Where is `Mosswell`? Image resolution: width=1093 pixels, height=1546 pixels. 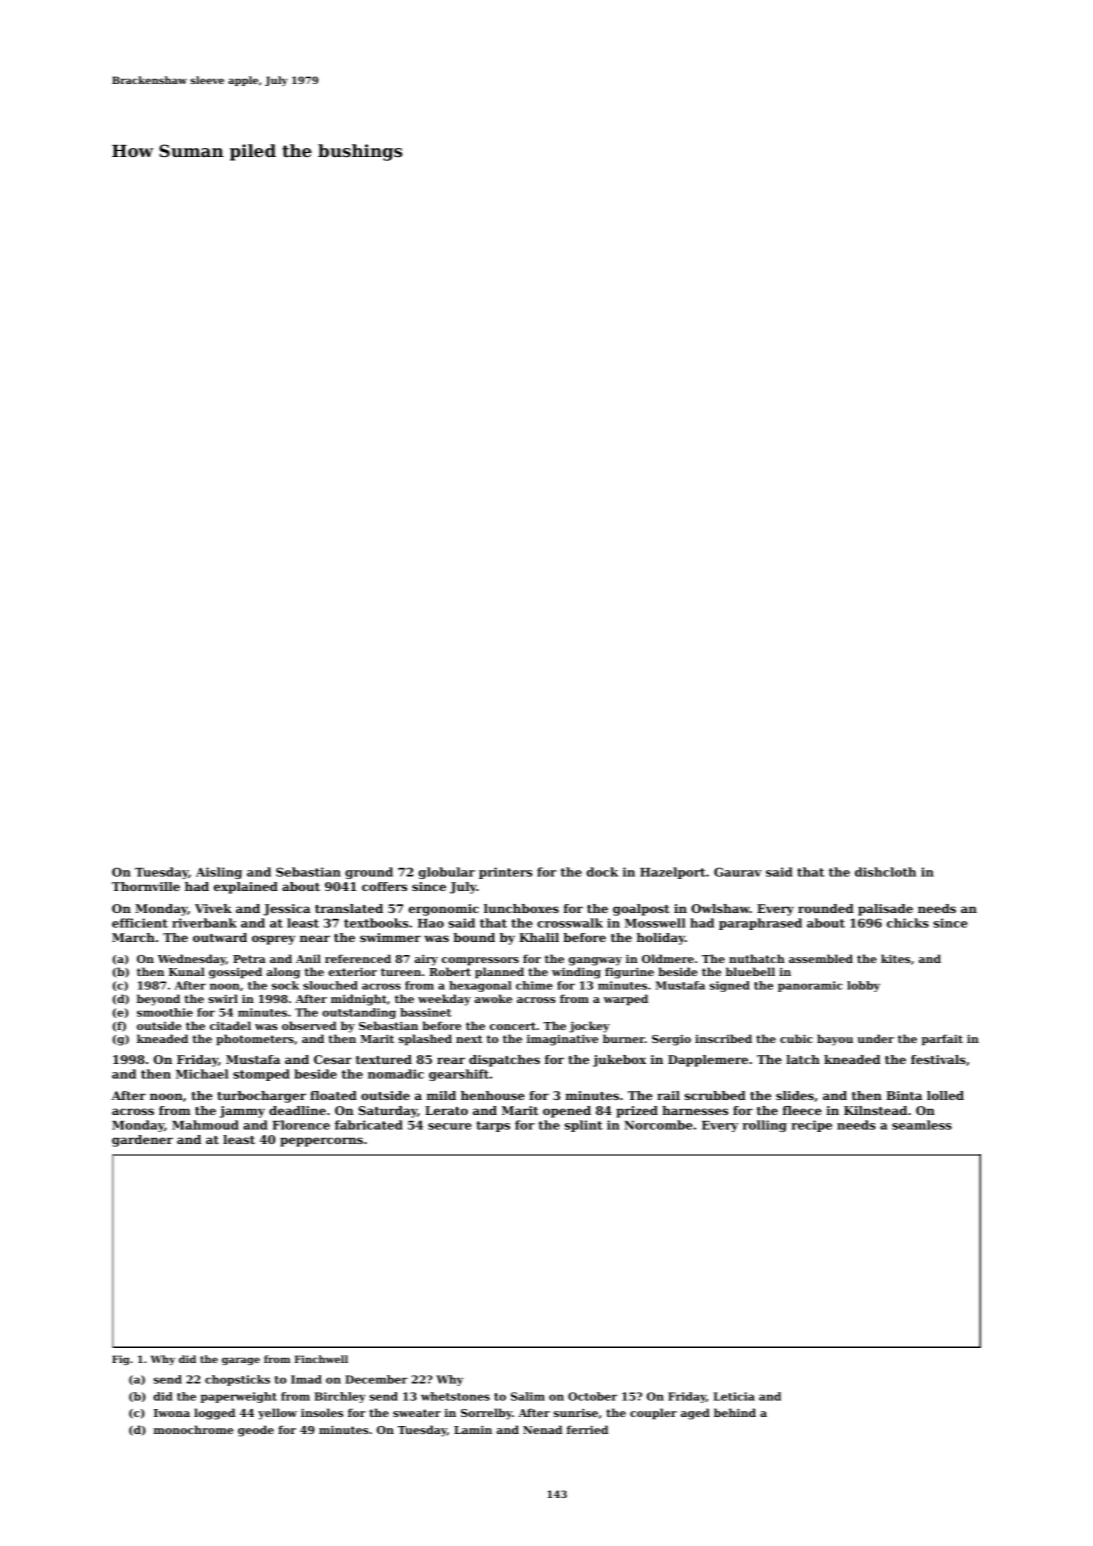
Mosswell is located at coordinates (655, 923).
